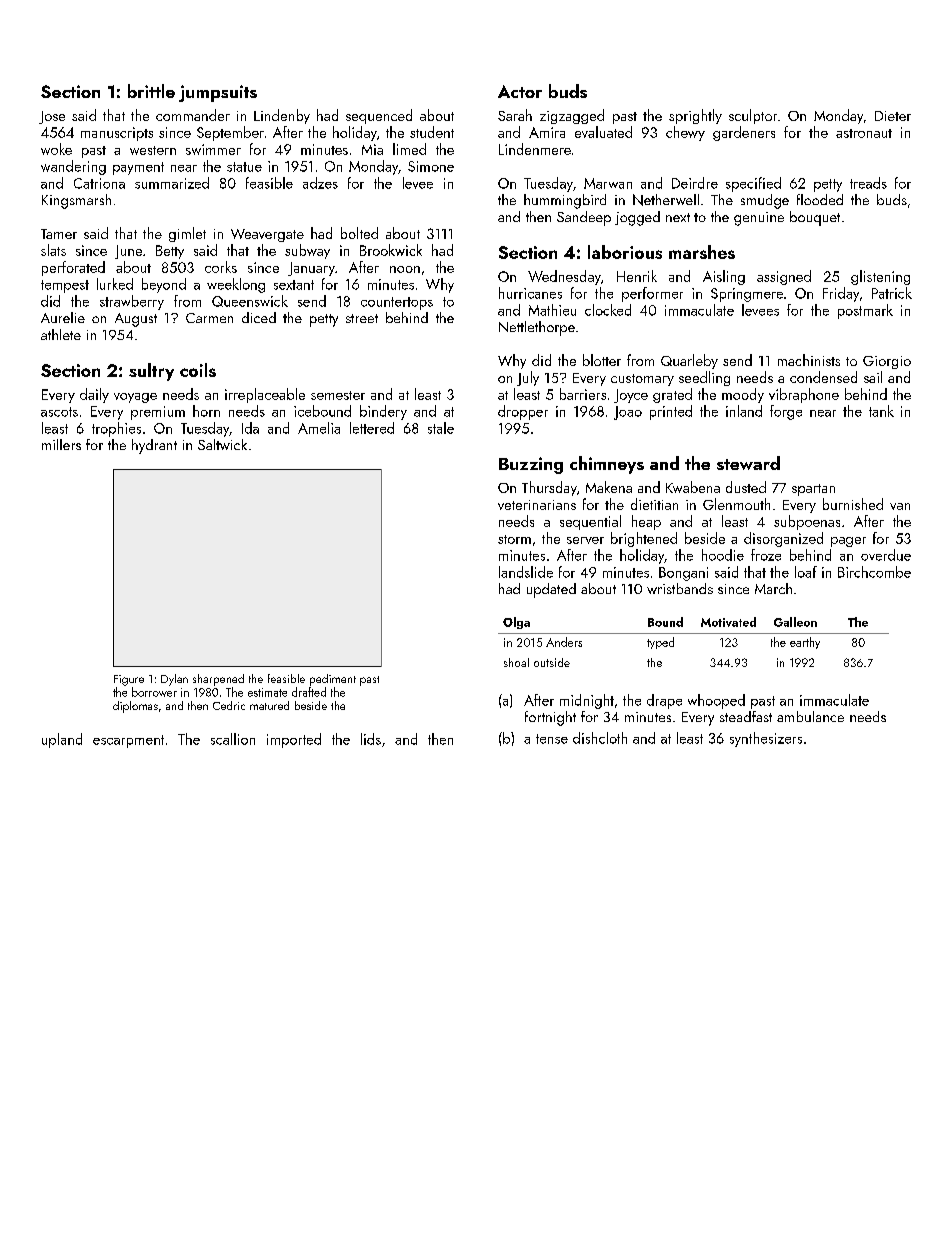  I want to click on jumpsuits, so click(218, 93).
